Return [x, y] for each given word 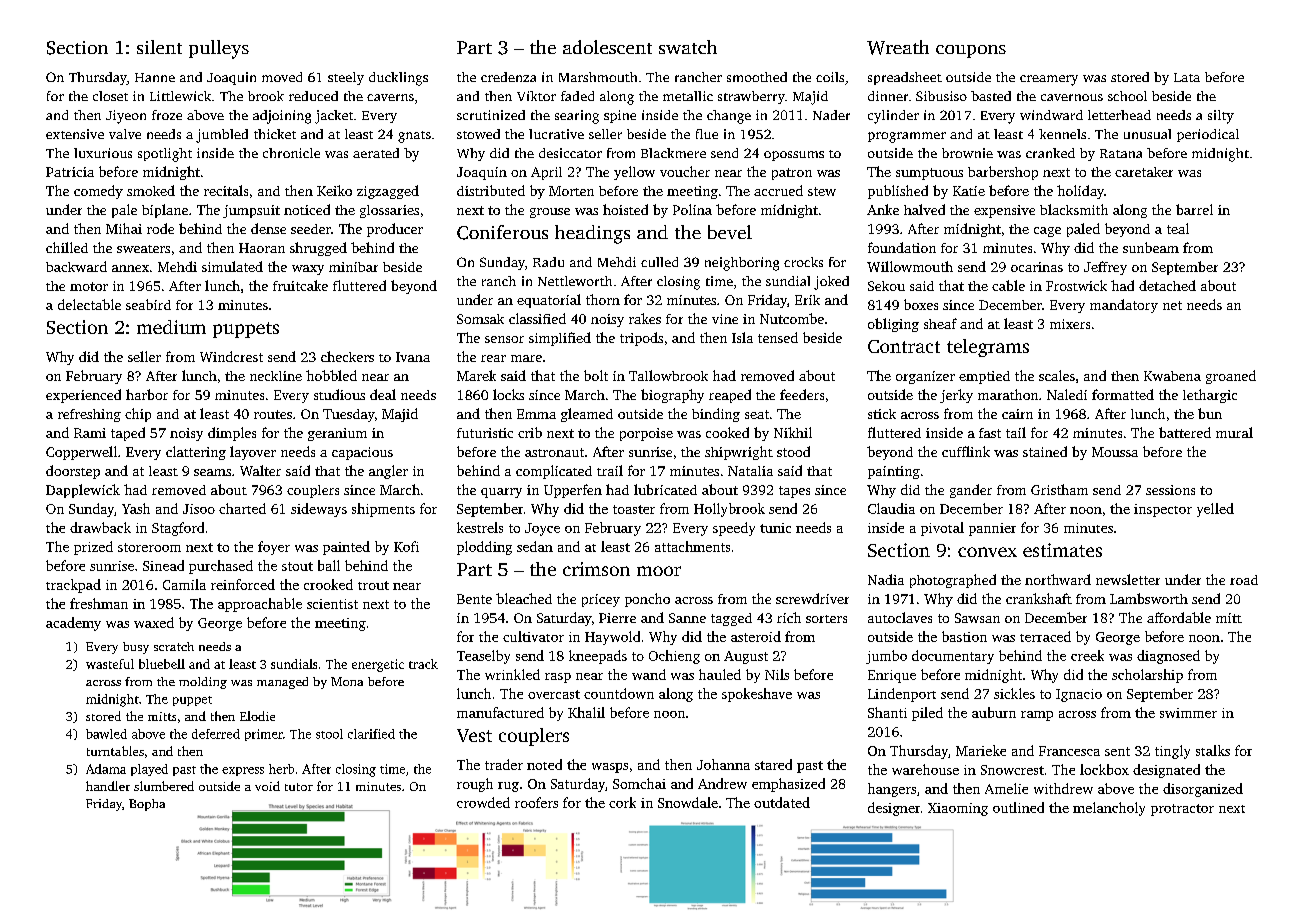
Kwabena [1172, 376]
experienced [83, 396]
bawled [106, 734]
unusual [1147, 134]
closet [110, 96]
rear [493, 358]
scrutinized [491, 115]
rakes [645, 318]
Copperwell [81, 453]
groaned [1231, 377]
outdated [782, 802]
